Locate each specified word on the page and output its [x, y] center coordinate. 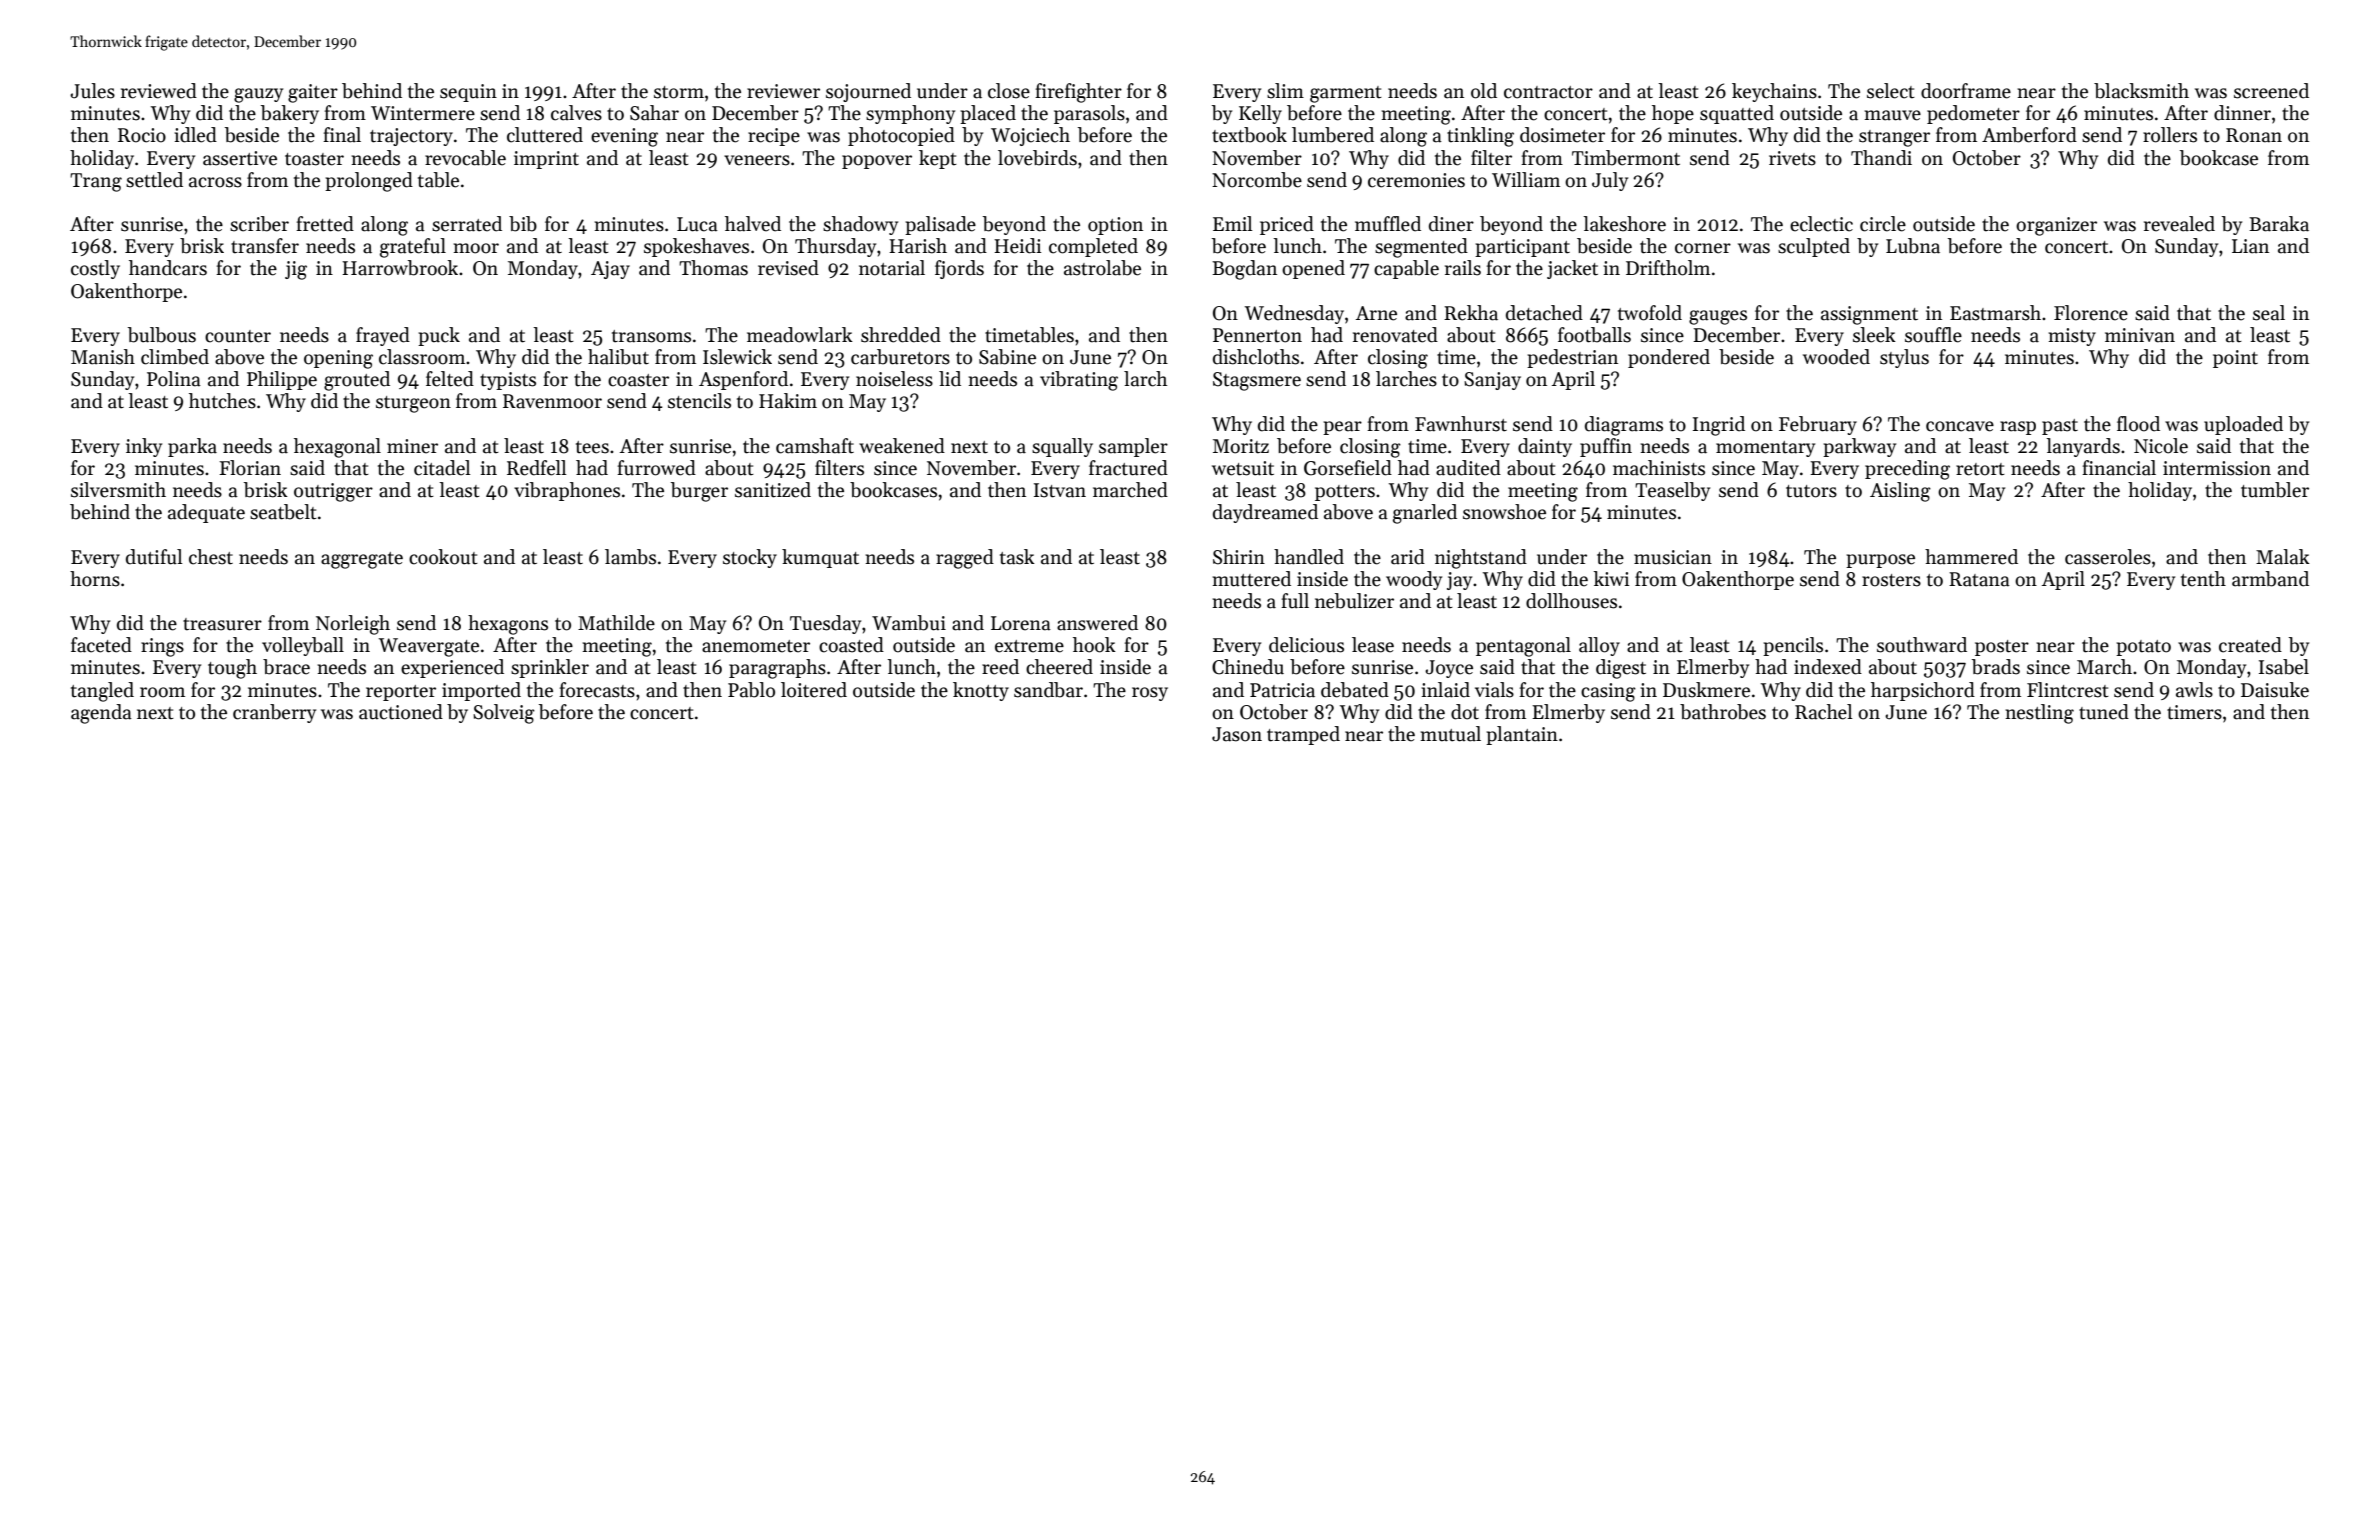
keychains [1774, 92]
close [1009, 91]
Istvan [1060, 490]
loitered [814, 690]
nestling [2039, 714]
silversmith [118, 490]
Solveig [504, 714]
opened [1313, 269]
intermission [2217, 468]
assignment [1869, 315]
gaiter [313, 93]
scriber [259, 224]
